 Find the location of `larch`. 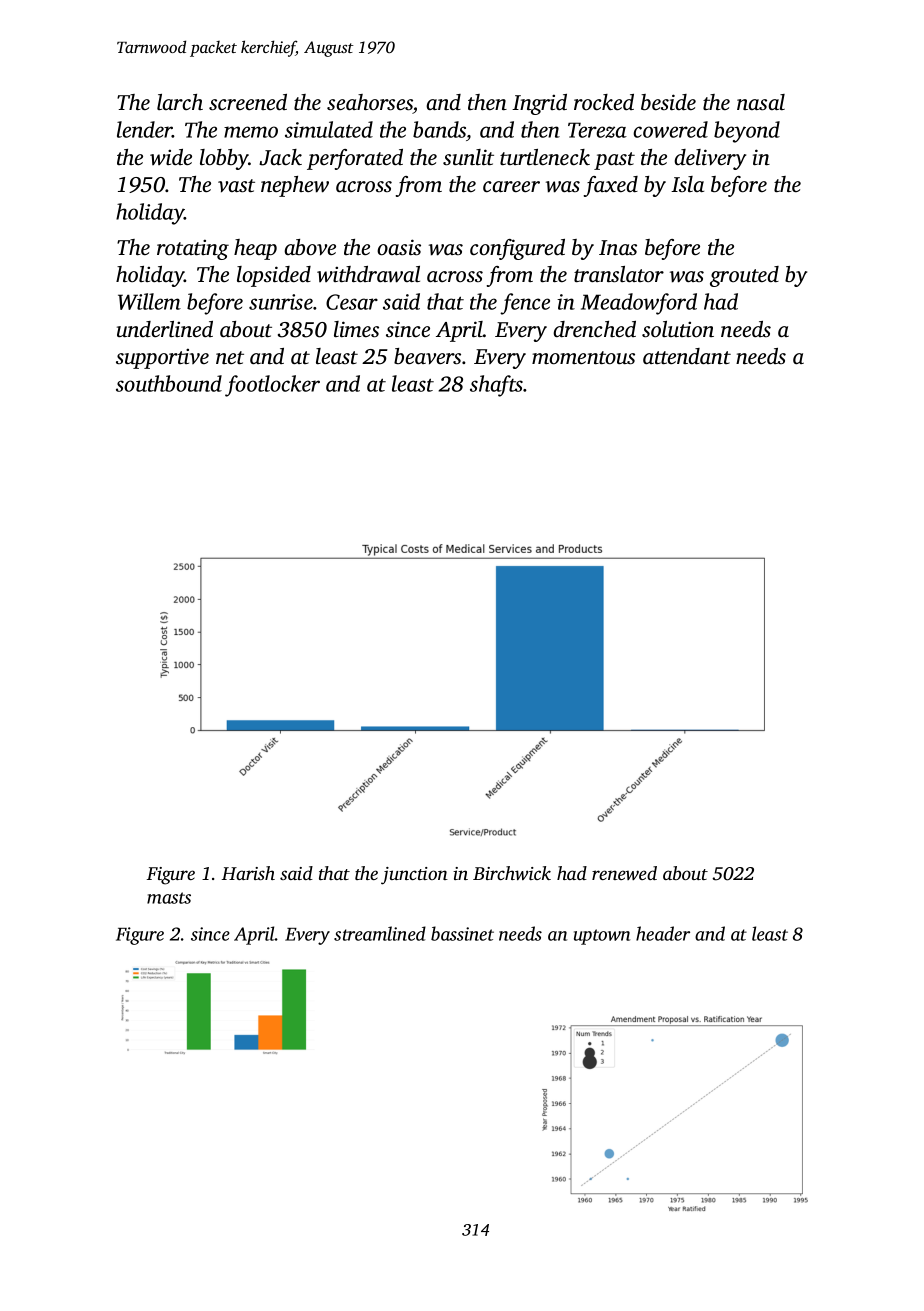

larch is located at coordinates (180, 102).
